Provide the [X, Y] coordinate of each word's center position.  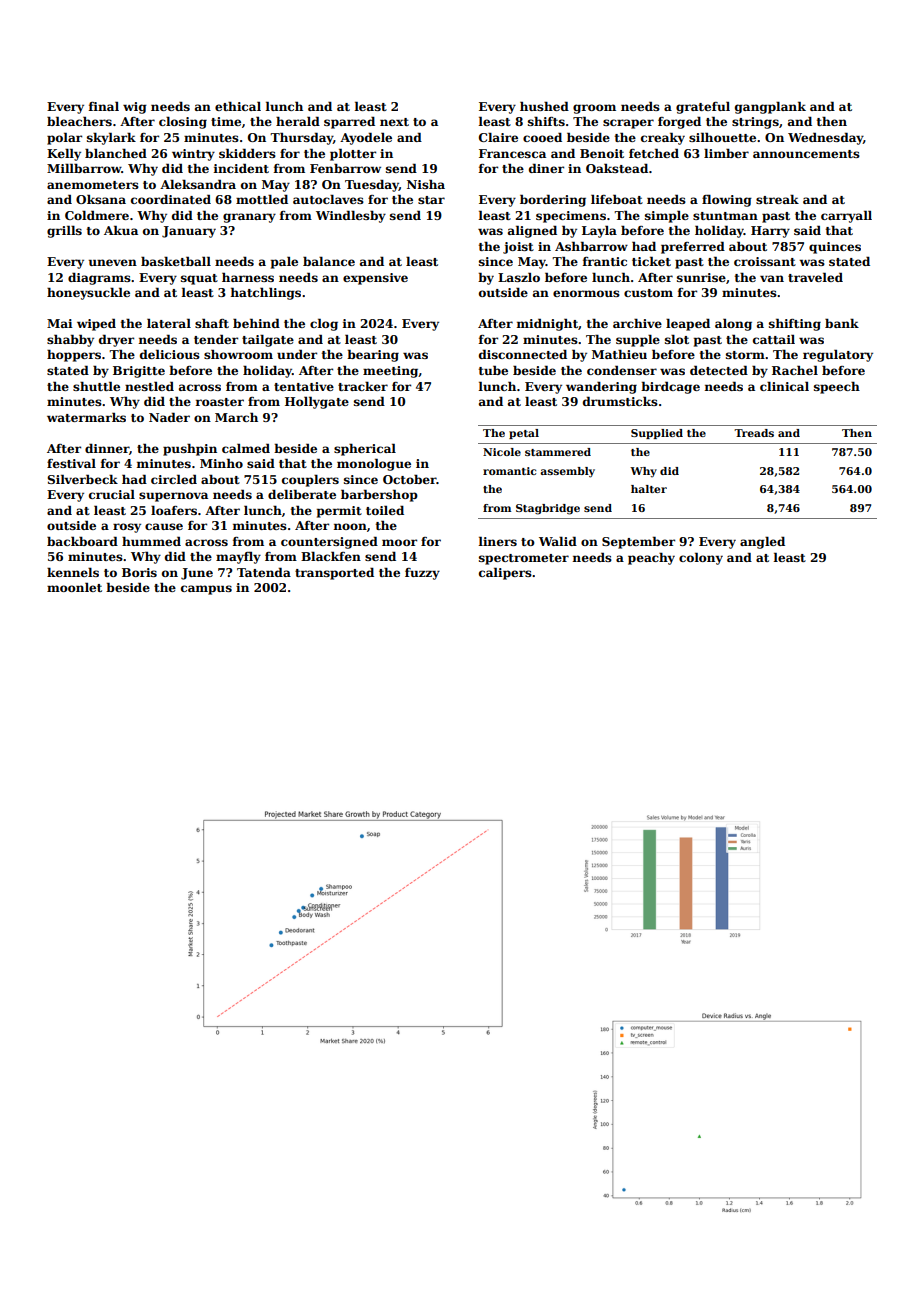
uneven [113, 262]
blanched [116, 153]
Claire [498, 137]
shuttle [96, 386]
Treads [754, 433]
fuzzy [422, 574]
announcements [806, 154]
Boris [139, 572]
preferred [693, 247]
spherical [365, 449]
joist [518, 248]
